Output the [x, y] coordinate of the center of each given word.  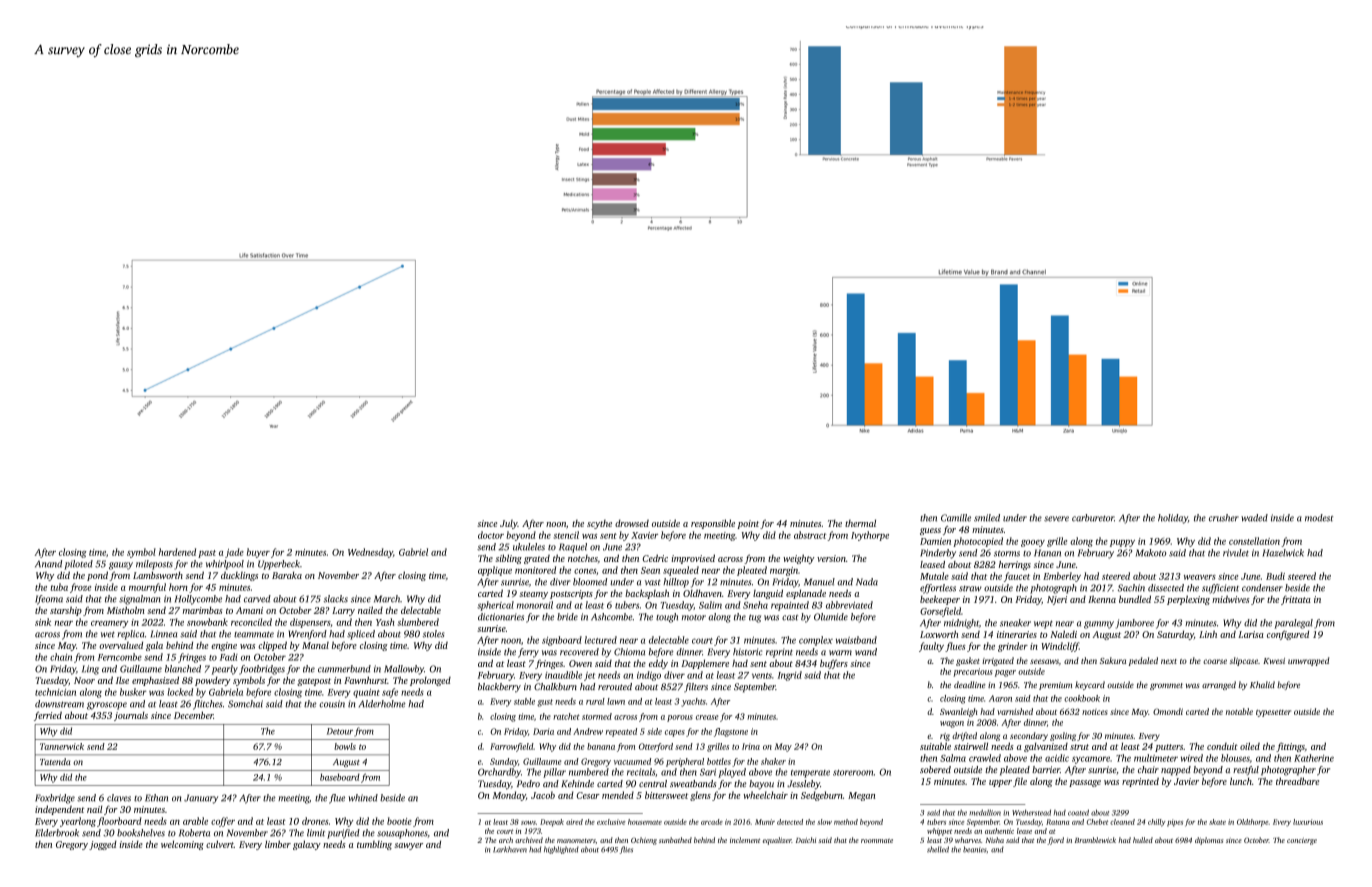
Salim [710, 605]
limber [278, 844]
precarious [973, 672]
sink [43, 622]
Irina [751, 746]
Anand [48, 564]
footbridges [262, 670]
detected [790, 822]
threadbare [1297, 781]
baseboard [340, 777]
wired [1192, 758]
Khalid [1262, 684]
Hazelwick [1283, 553]
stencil [566, 535]
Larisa [1251, 634]
